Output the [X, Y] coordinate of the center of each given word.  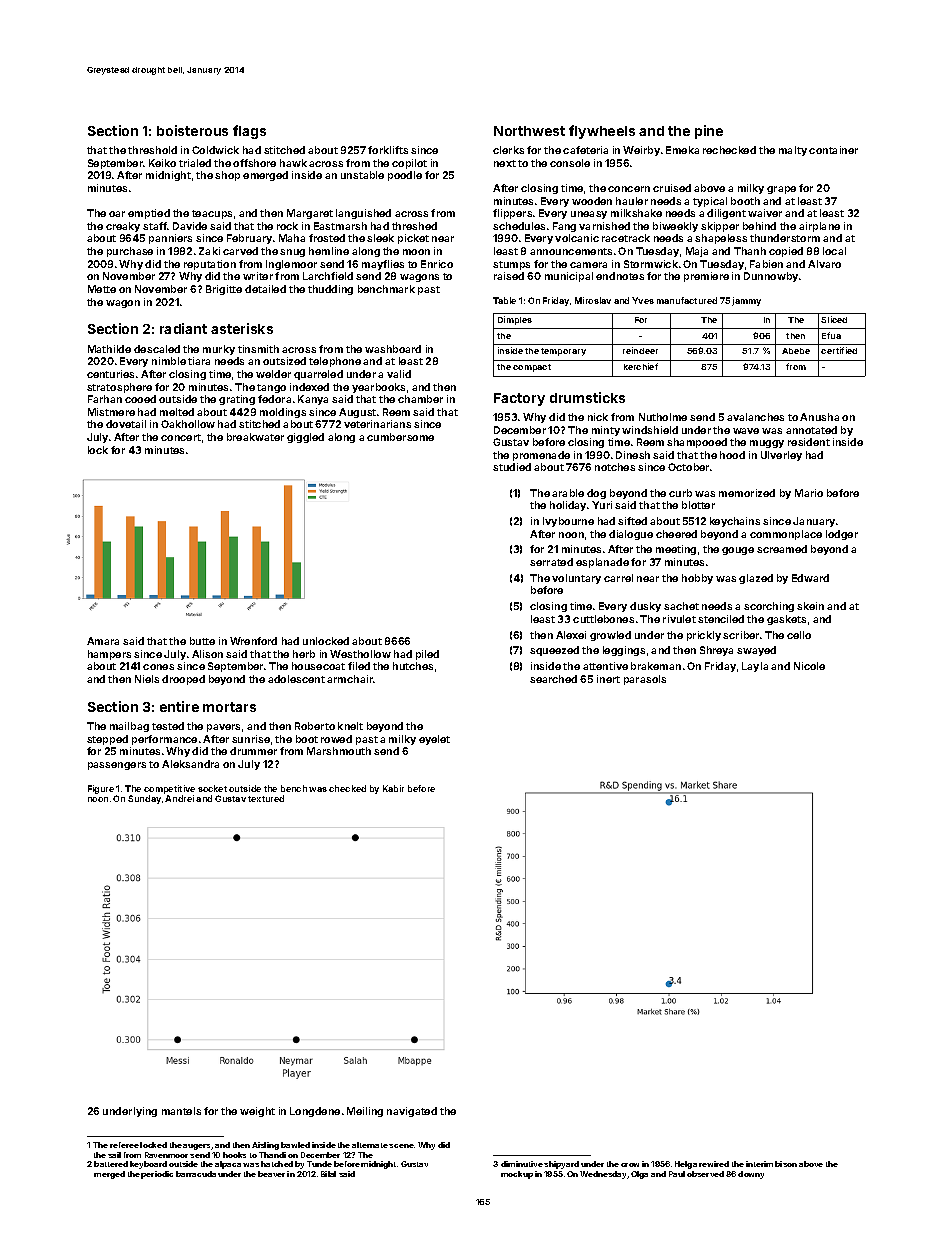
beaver [271, 1174]
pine [709, 132]
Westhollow [360, 654]
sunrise [251, 739]
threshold [152, 150]
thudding [330, 290]
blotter [698, 505]
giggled [305, 438]
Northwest [529, 131]
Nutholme [663, 417]
